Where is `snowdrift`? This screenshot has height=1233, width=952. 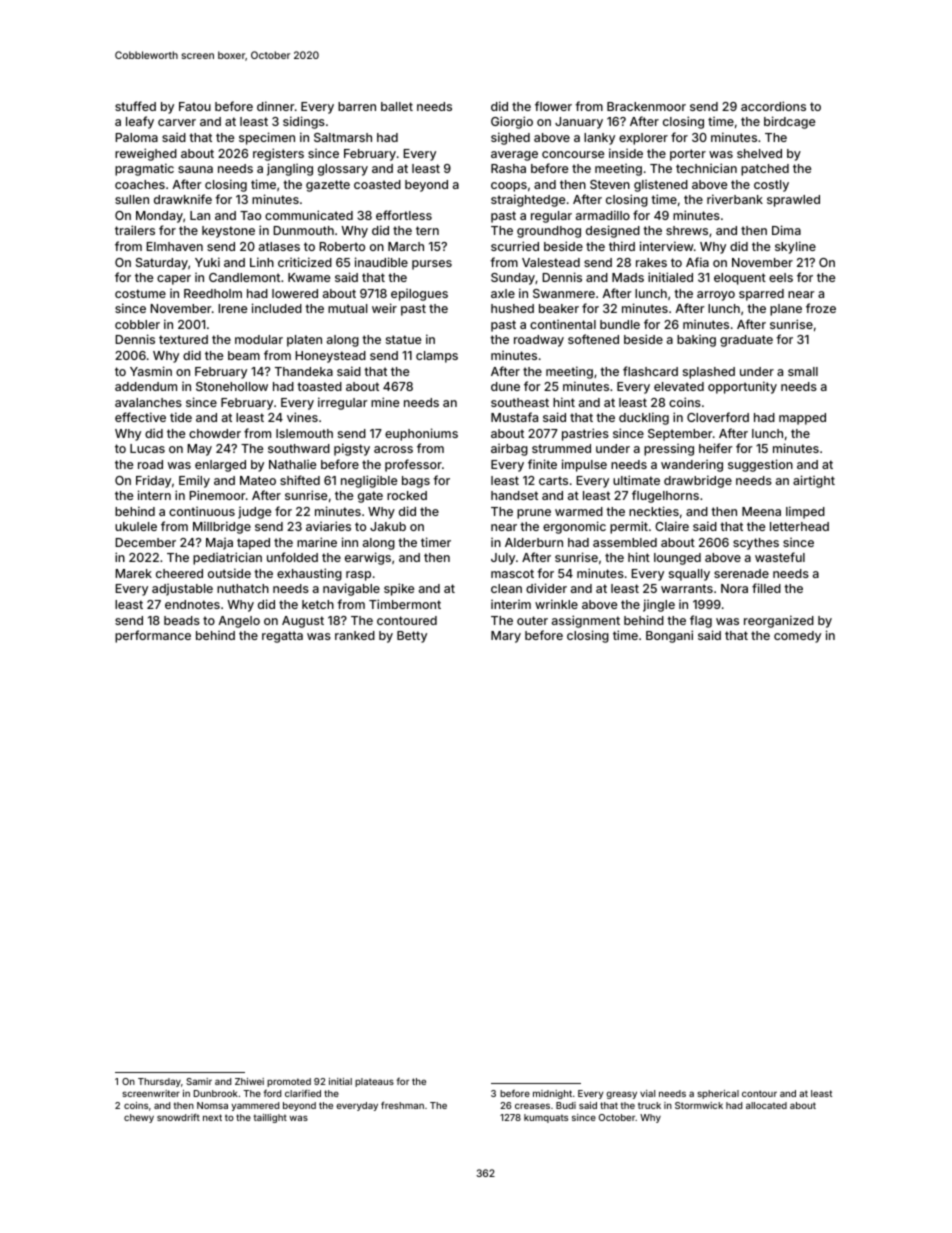
snowdrift is located at coordinates (178, 1117).
